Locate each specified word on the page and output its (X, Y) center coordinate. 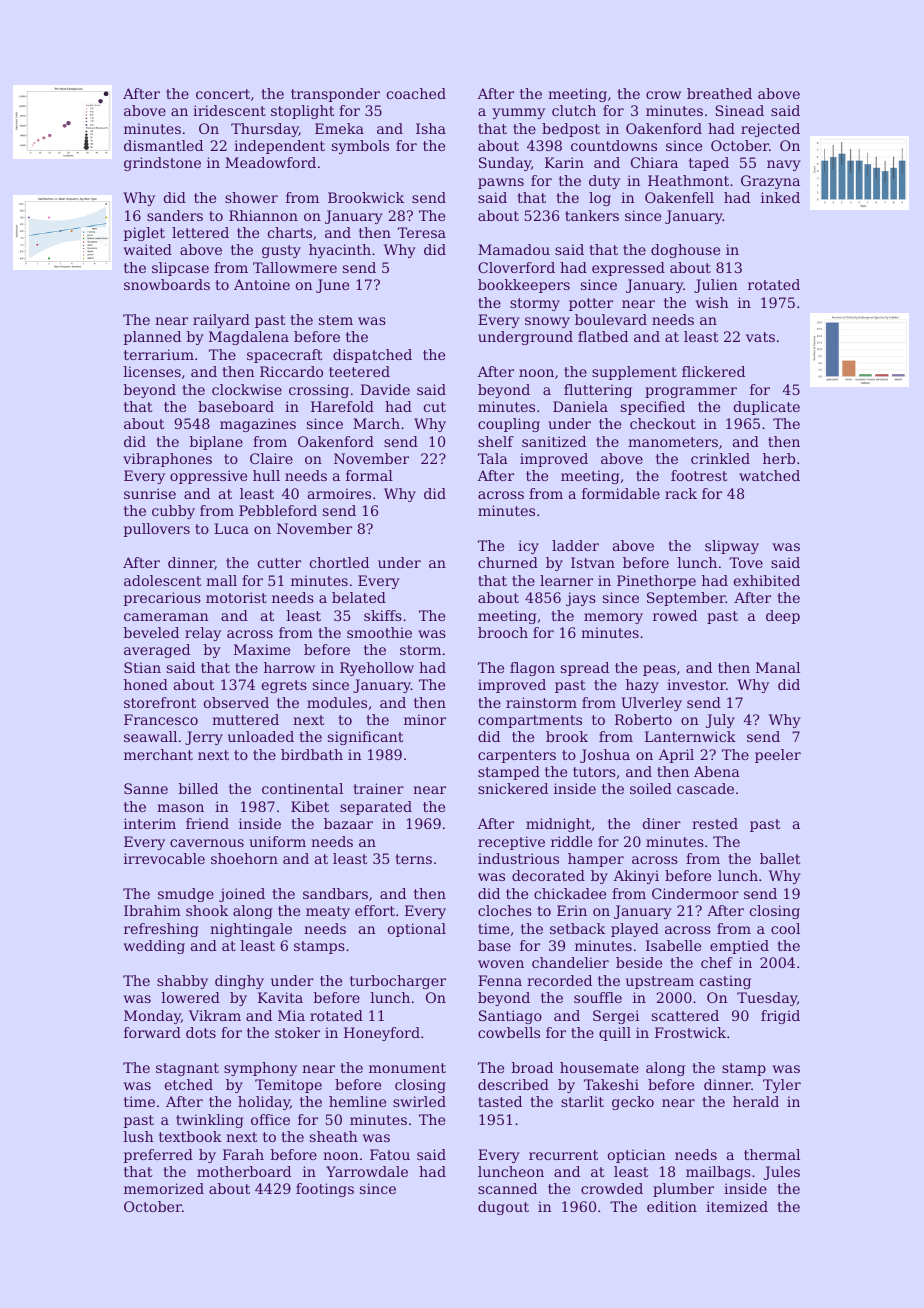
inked (780, 197)
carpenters (517, 756)
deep (783, 617)
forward (152, 1032)
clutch (574, 110)
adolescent (163, 580)
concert (223, 94)
